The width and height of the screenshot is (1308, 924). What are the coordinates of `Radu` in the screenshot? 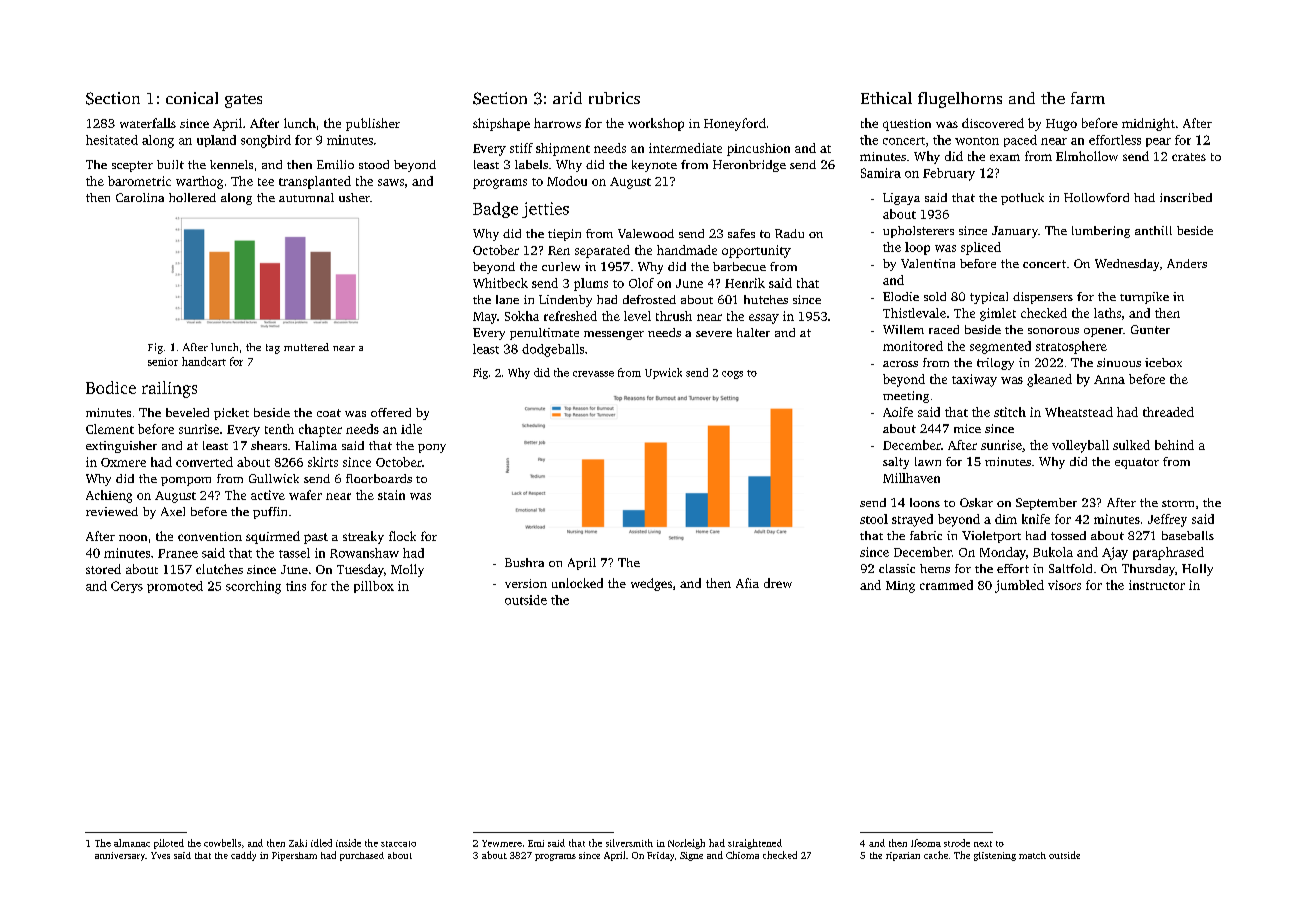 It's located at (789, 233).
